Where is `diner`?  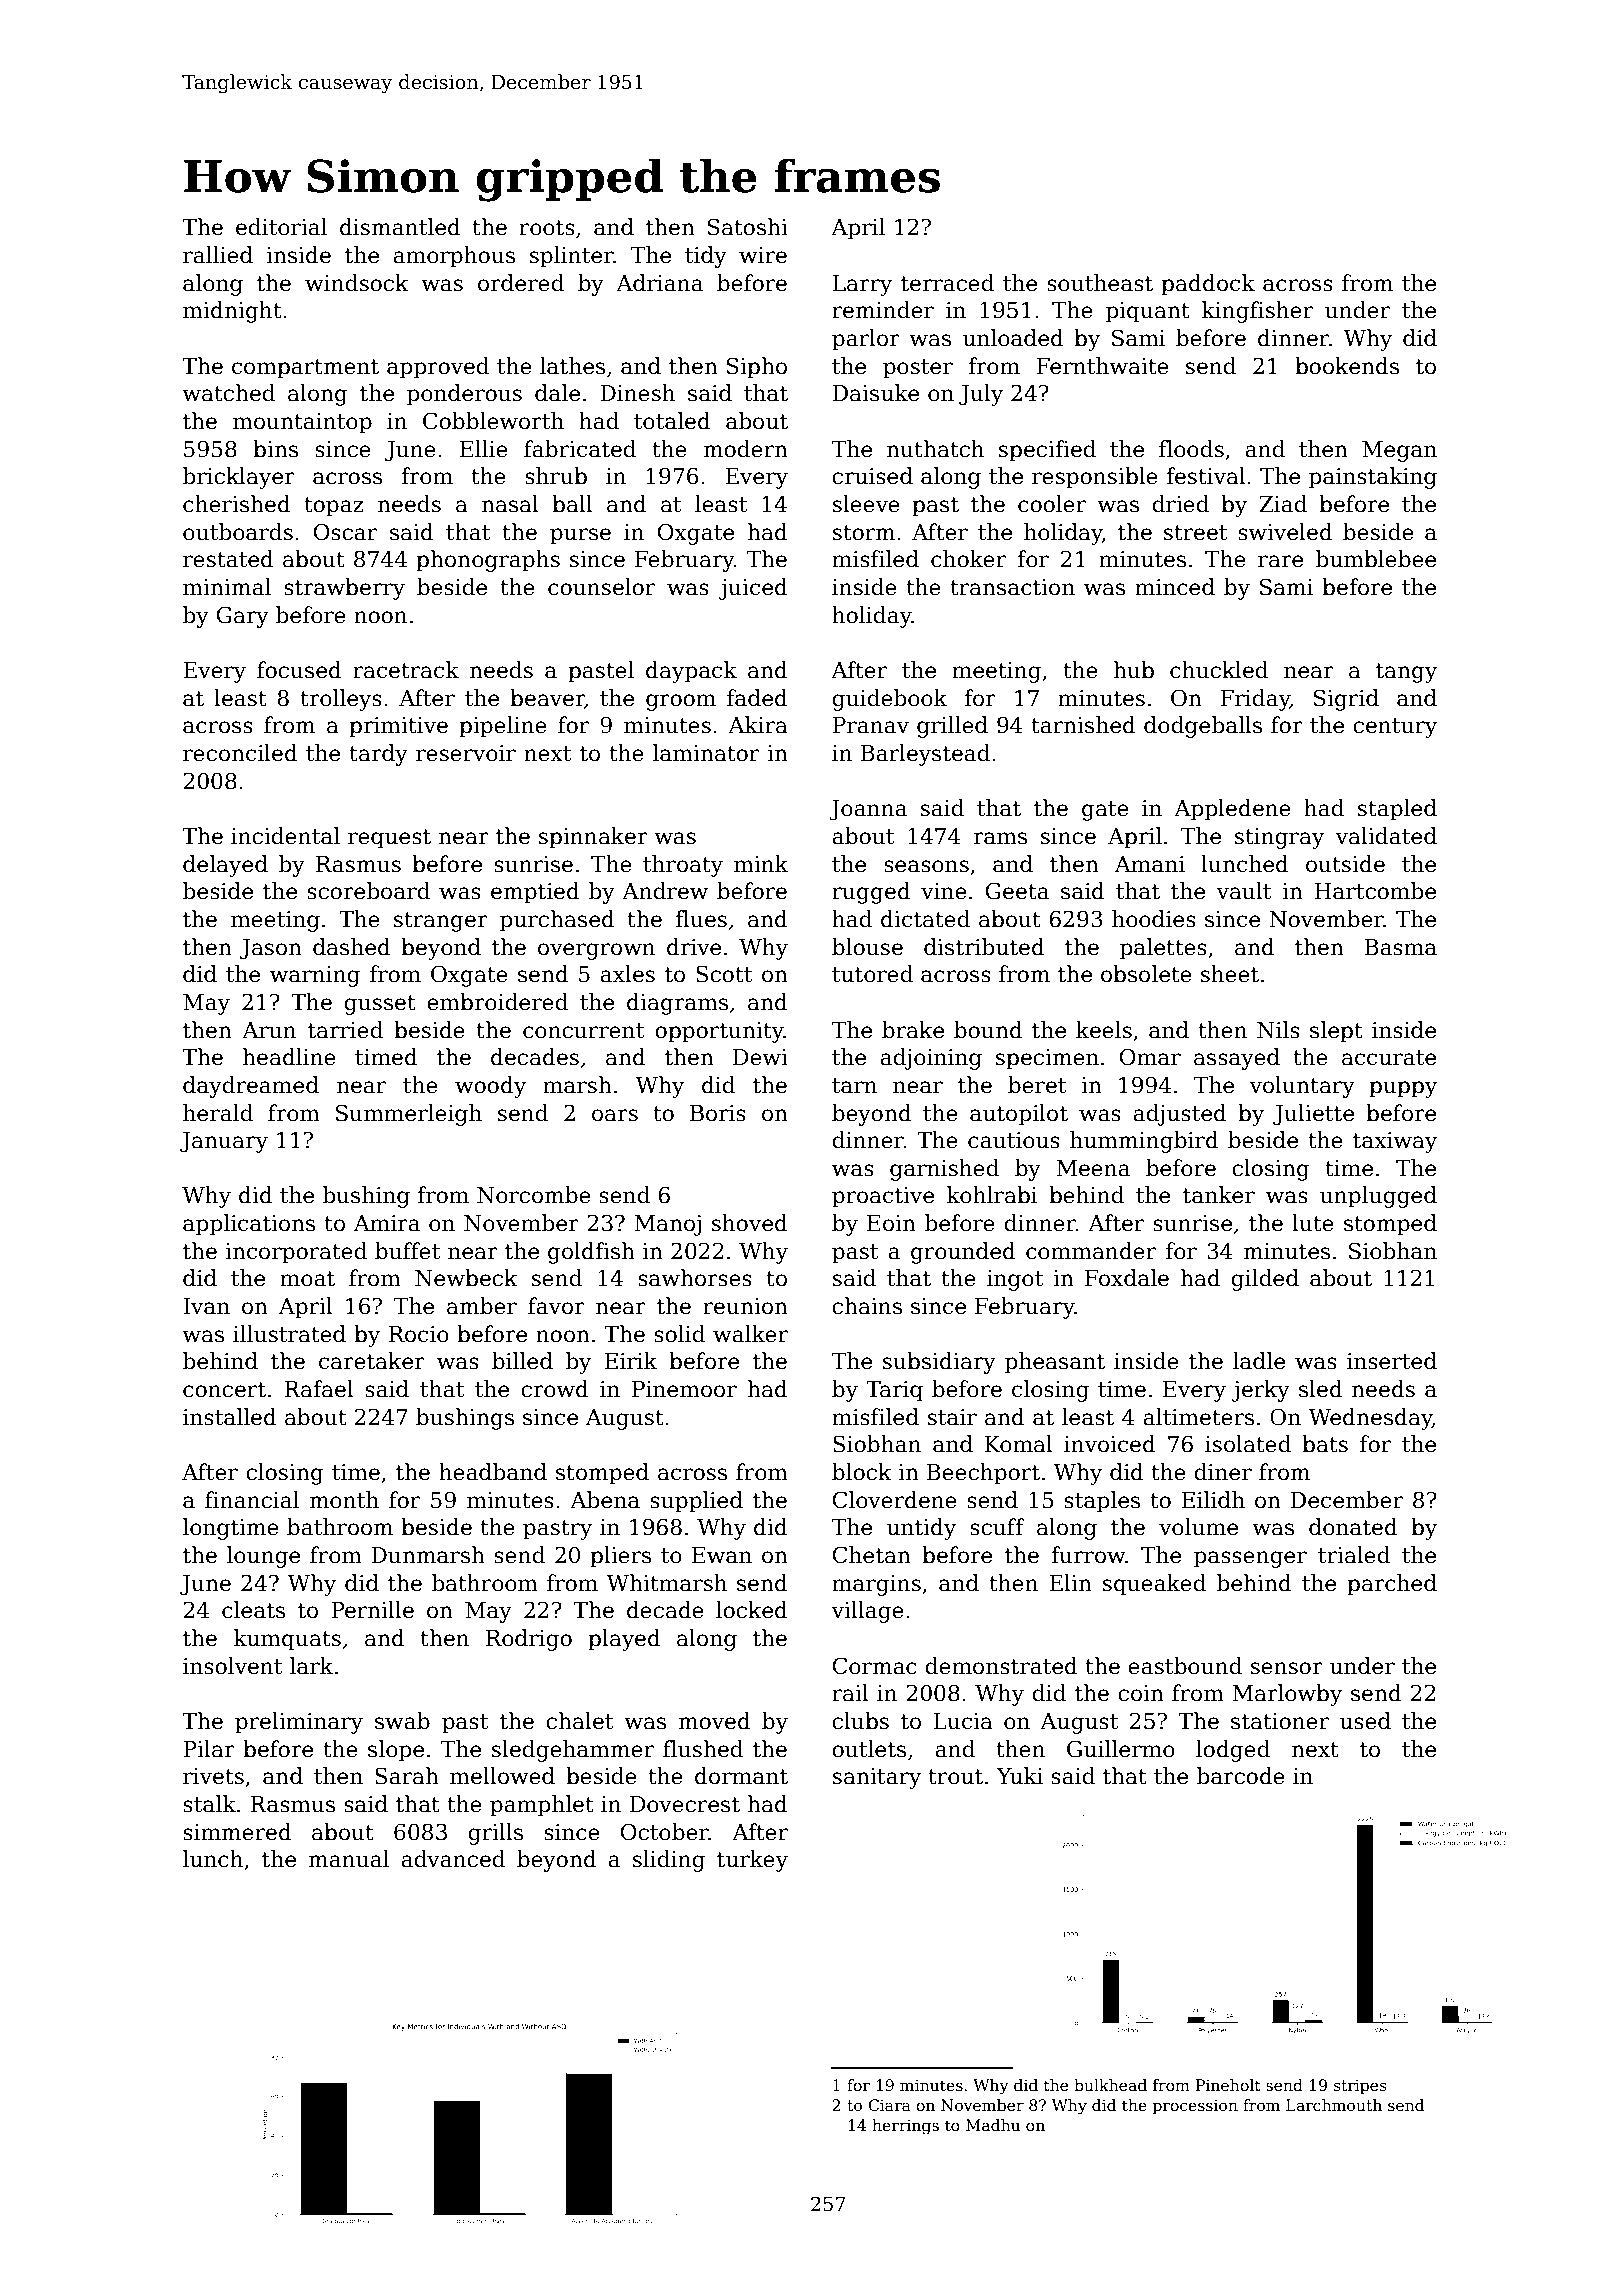 diner is located at coordinates (1223, 1472).
